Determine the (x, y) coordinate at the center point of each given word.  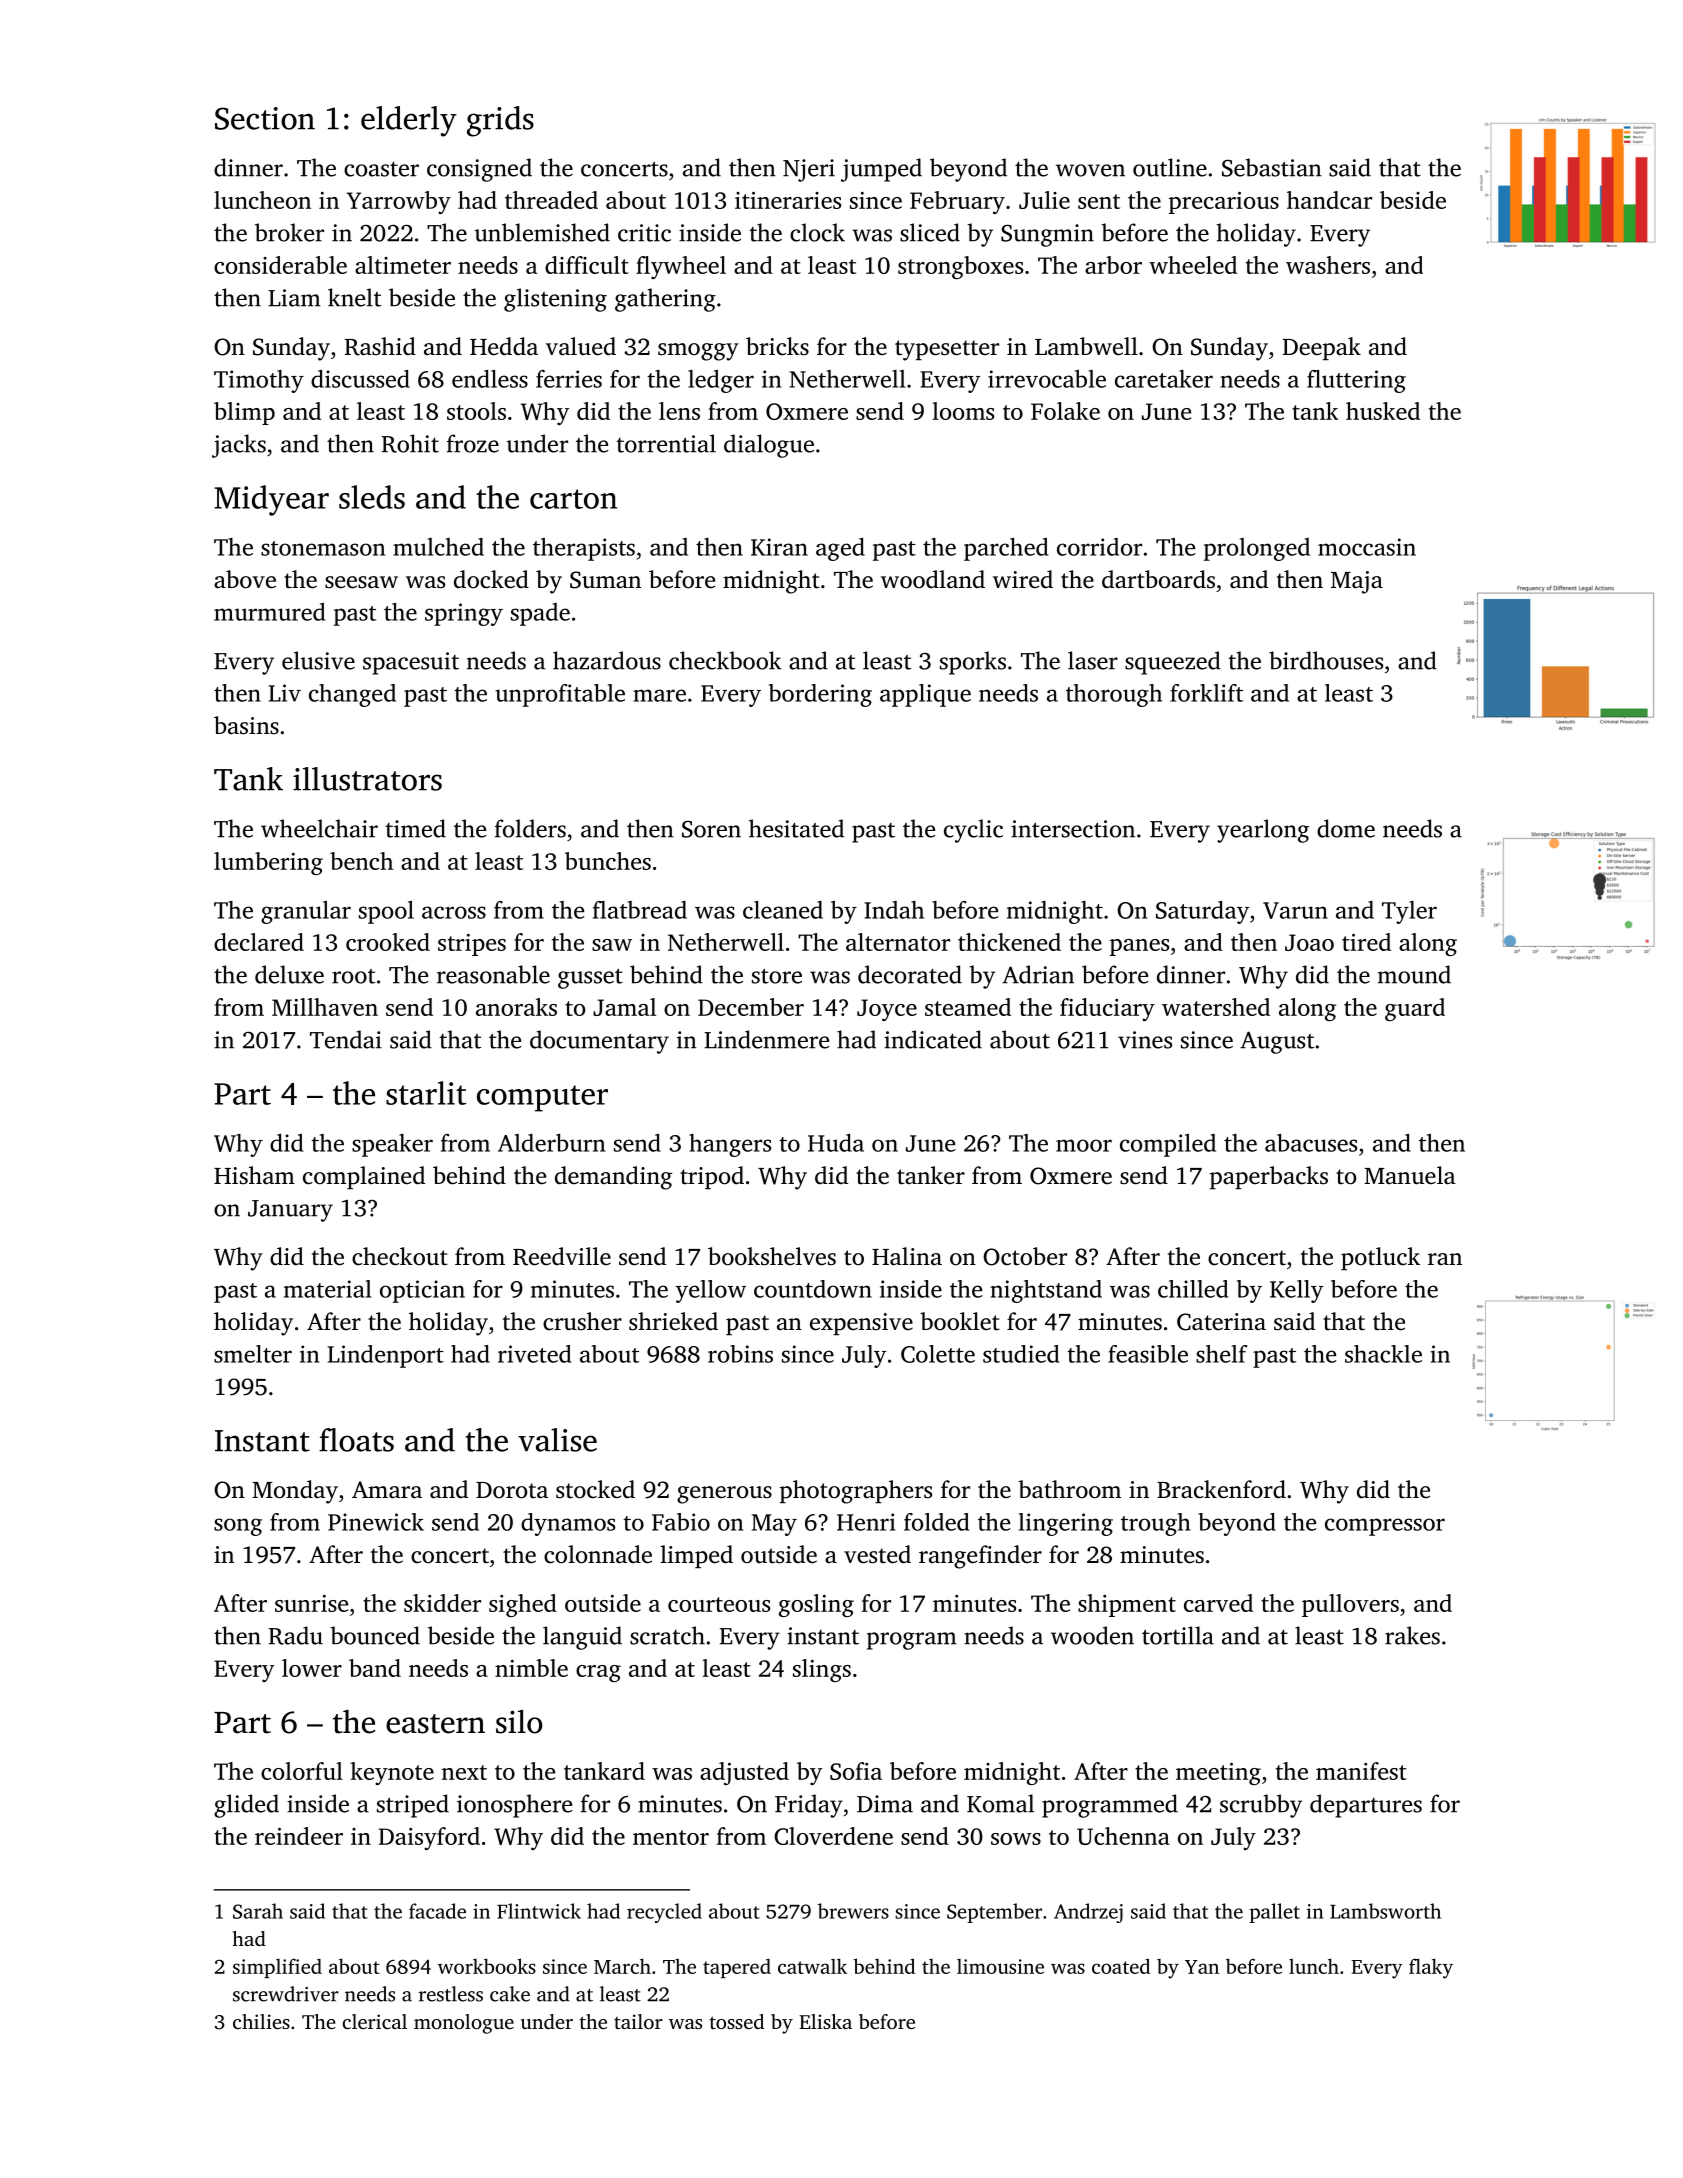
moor (1084, 1145)
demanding (613, 1178)
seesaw (361, 582)
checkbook (725, 660)
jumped (881, 170)
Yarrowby (399, 202)
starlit (426, 1093)
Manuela (1410, 1175)
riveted (534, 1354)
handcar (1329, 200)
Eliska (825, 2021)
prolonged (1257, 549)
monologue (464, 2024)
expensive (861, 1324)
